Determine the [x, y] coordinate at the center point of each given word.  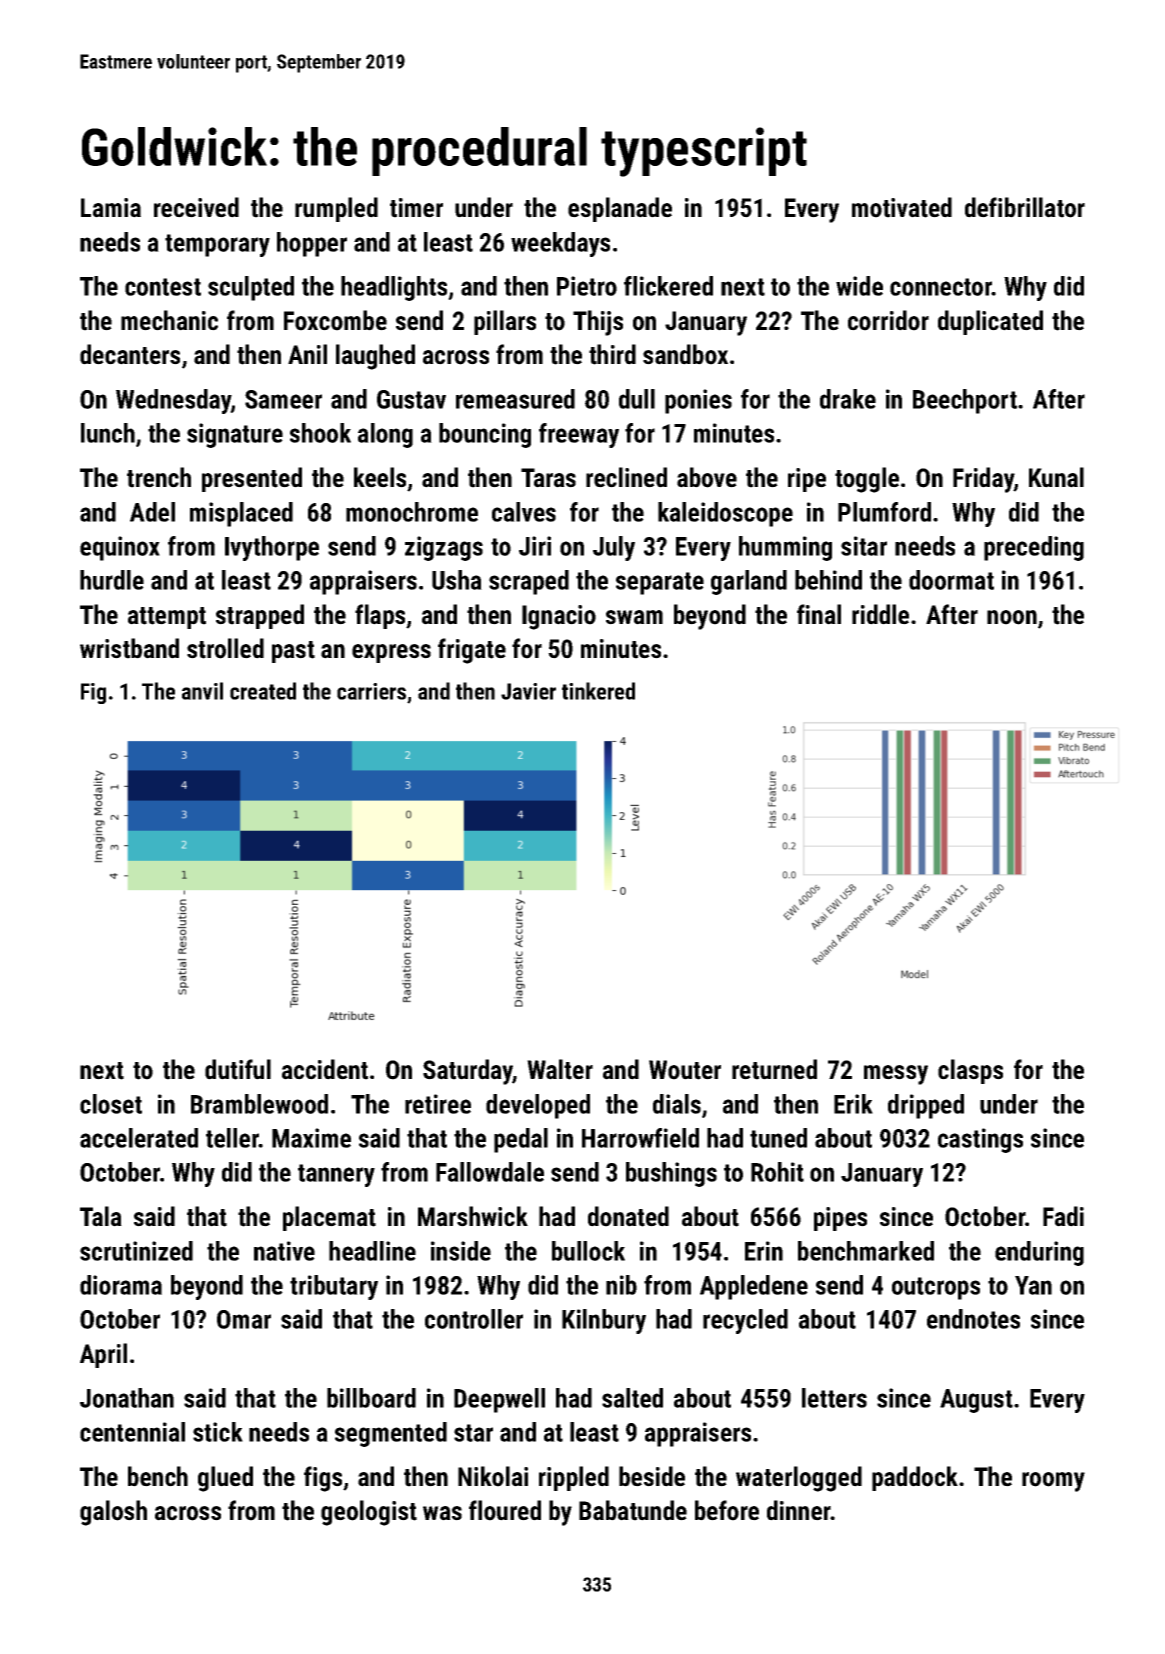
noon [1012, 617]
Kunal [1056, 477]
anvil [202, 691]
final [819, 614]
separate [660, 583]
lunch [108, 433]
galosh [113, 1513]
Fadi [1063, 1216]
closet [111, 1104]
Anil [307, 354]
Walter [560, 1069]
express [391, 653]
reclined [626, 477]
